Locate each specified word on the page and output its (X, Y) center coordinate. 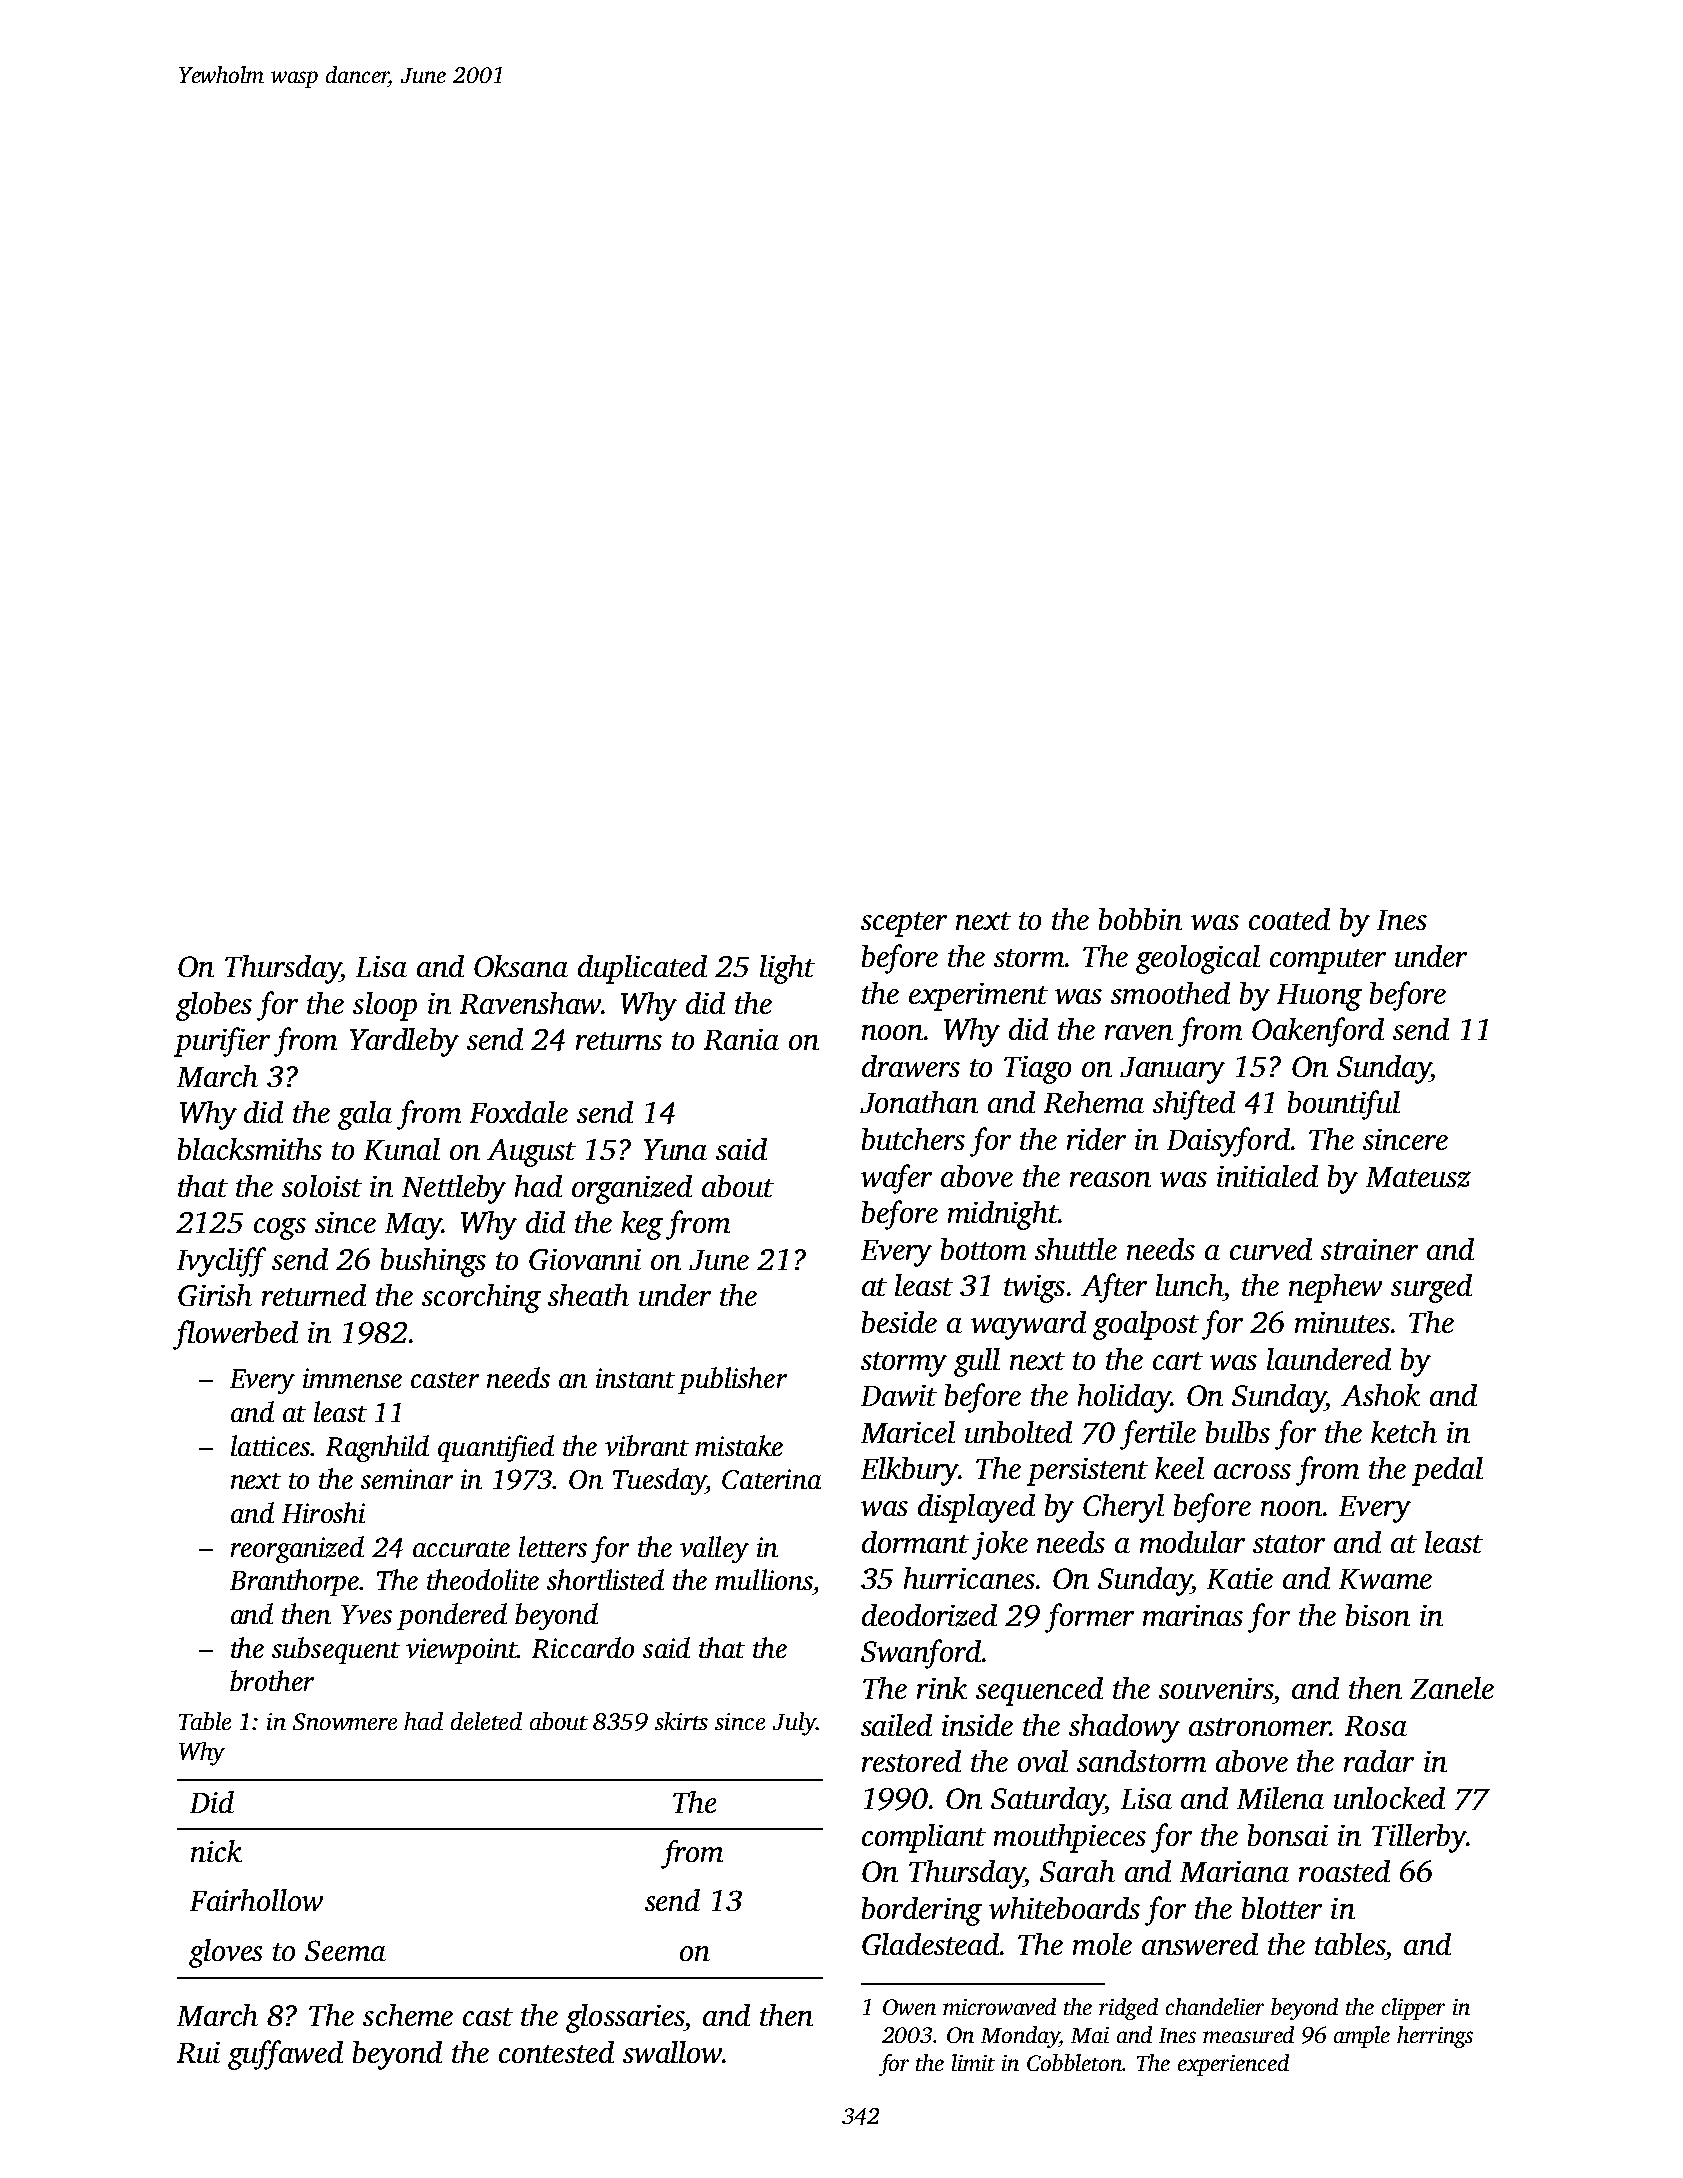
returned (314, 1295)
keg (642, 1225)
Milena (1280, 1798)
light (787, 969)
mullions (764, 1579)
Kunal (402, 1149)
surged (1431, 1288)
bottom (983, 1249)
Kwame (1385, 1579)
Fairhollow (256, 1900)
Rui (198, 2052)
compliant (924, 1838)
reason (1110, 1179)
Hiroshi (323, 1512)
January (1172, 1070)
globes (214, 1006)
